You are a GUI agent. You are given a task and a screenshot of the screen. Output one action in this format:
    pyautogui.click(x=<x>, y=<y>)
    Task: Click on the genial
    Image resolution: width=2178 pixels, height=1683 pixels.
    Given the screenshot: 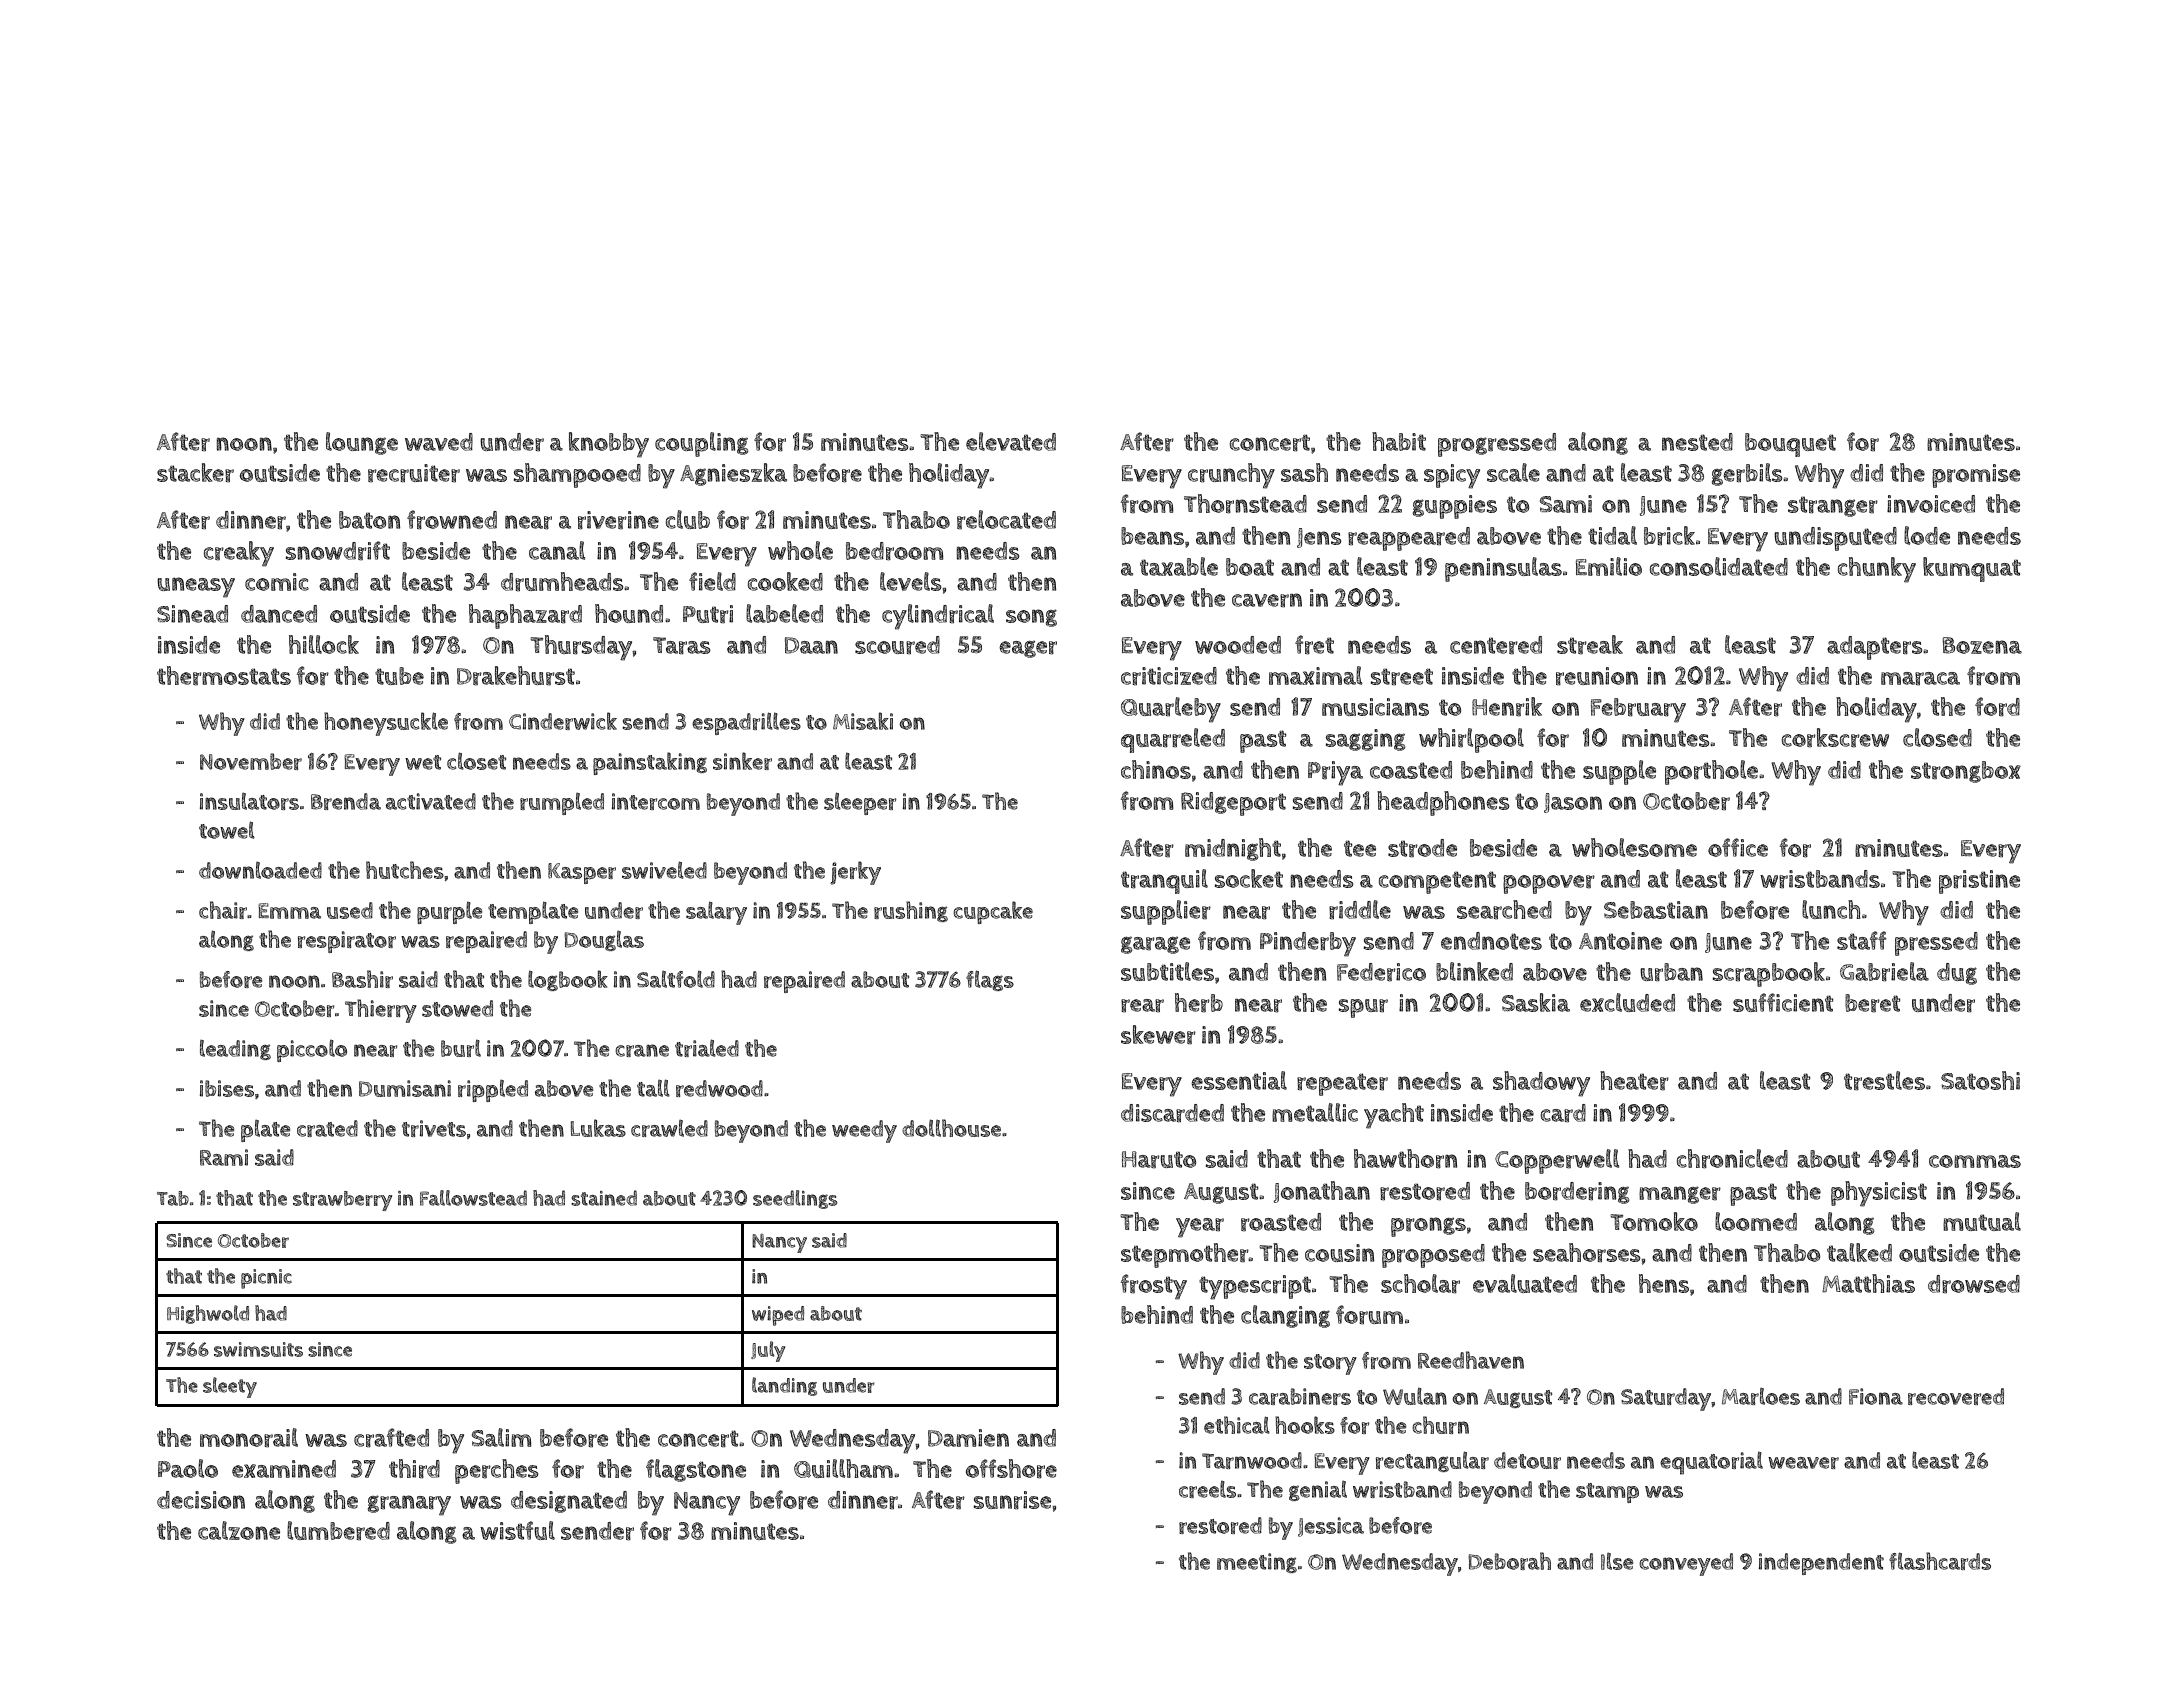 What is the action you would take?
    pyautogui.click(x=1318, y=1491)
